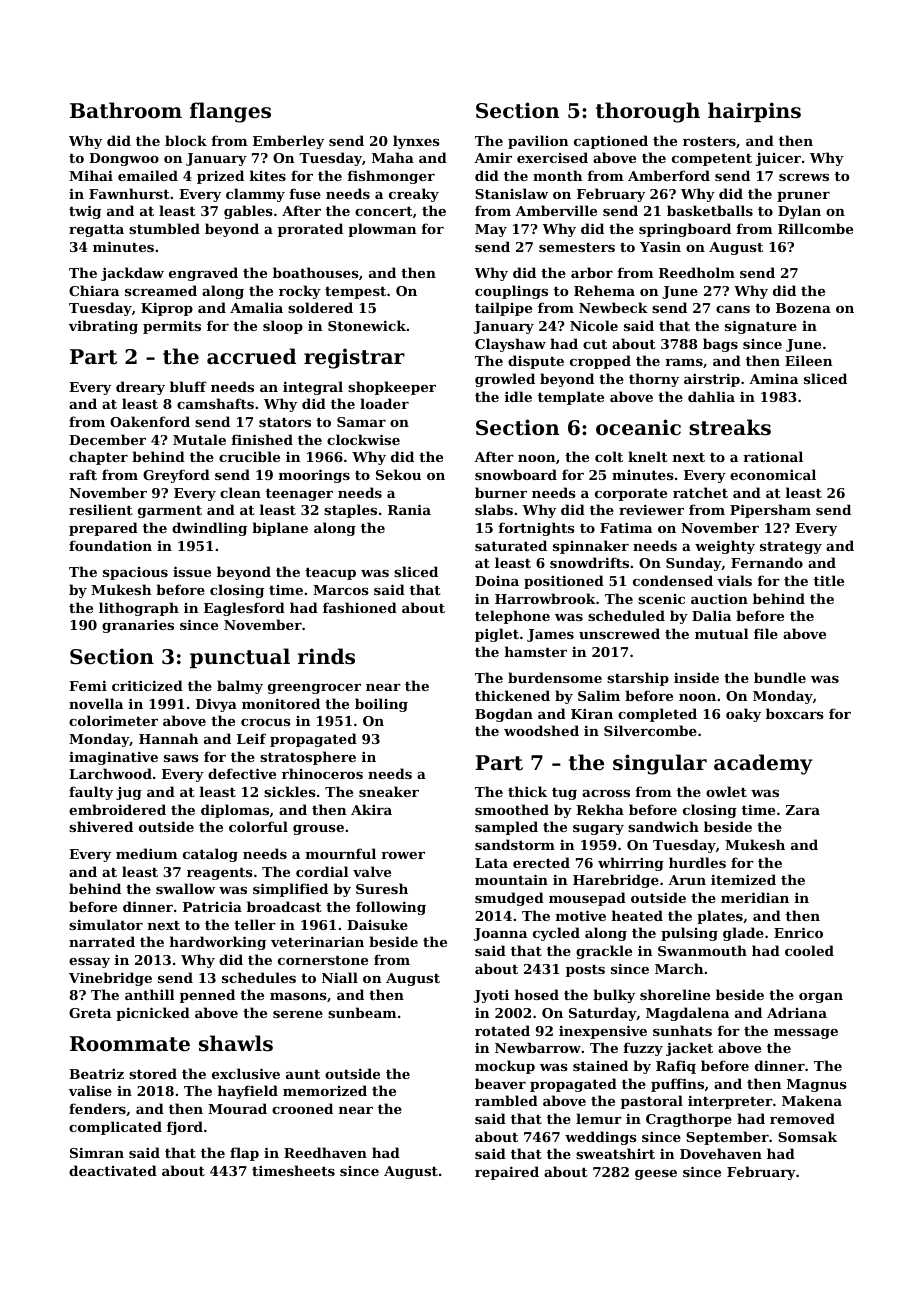 The width and height of the screenshot is (924, 1308). What do you see at coordinates (322, 773) in the screenshot?
I see `rhinoceros` at bounding box center [322, 773].
